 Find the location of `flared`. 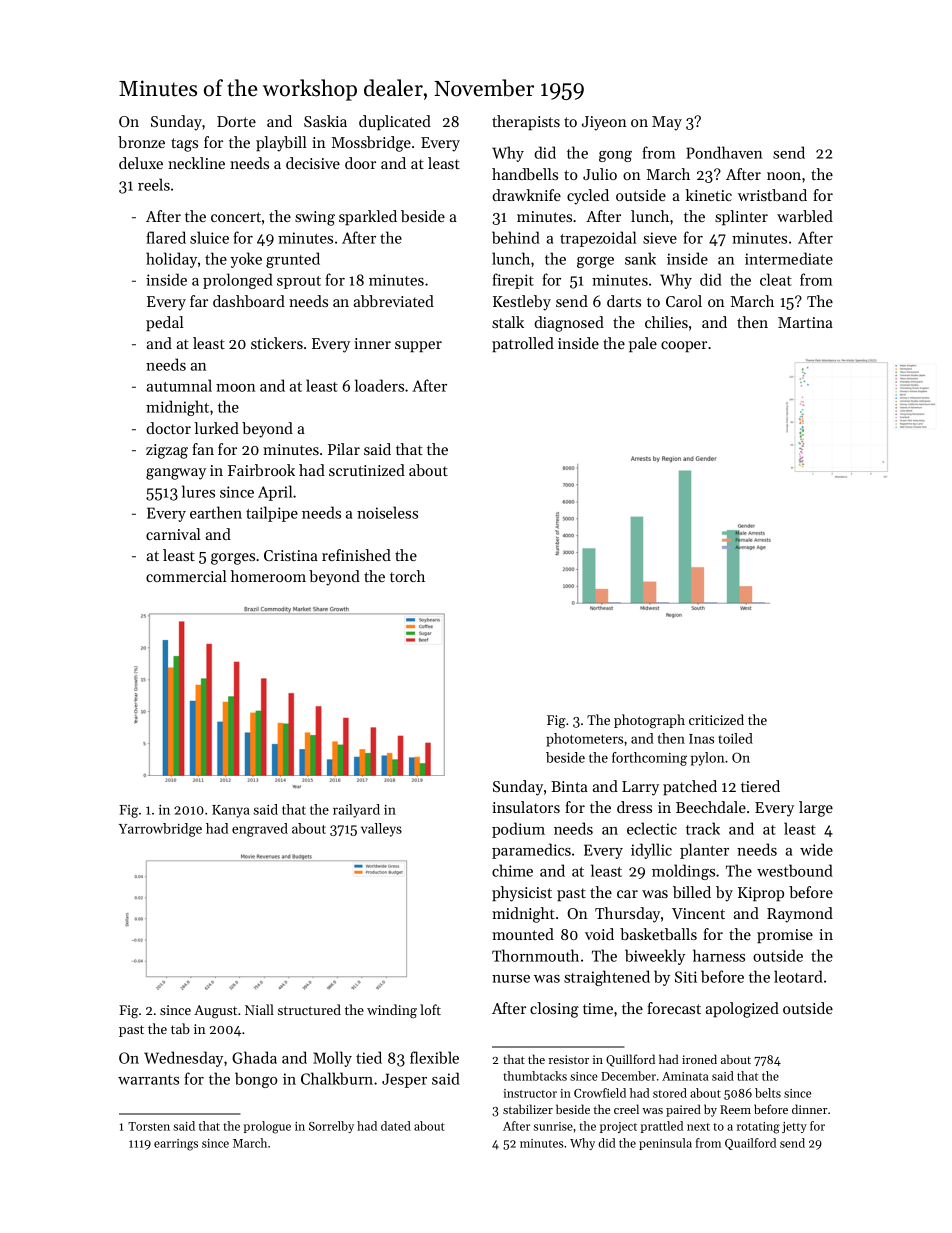

flared is located at coordinates (166, 237).
